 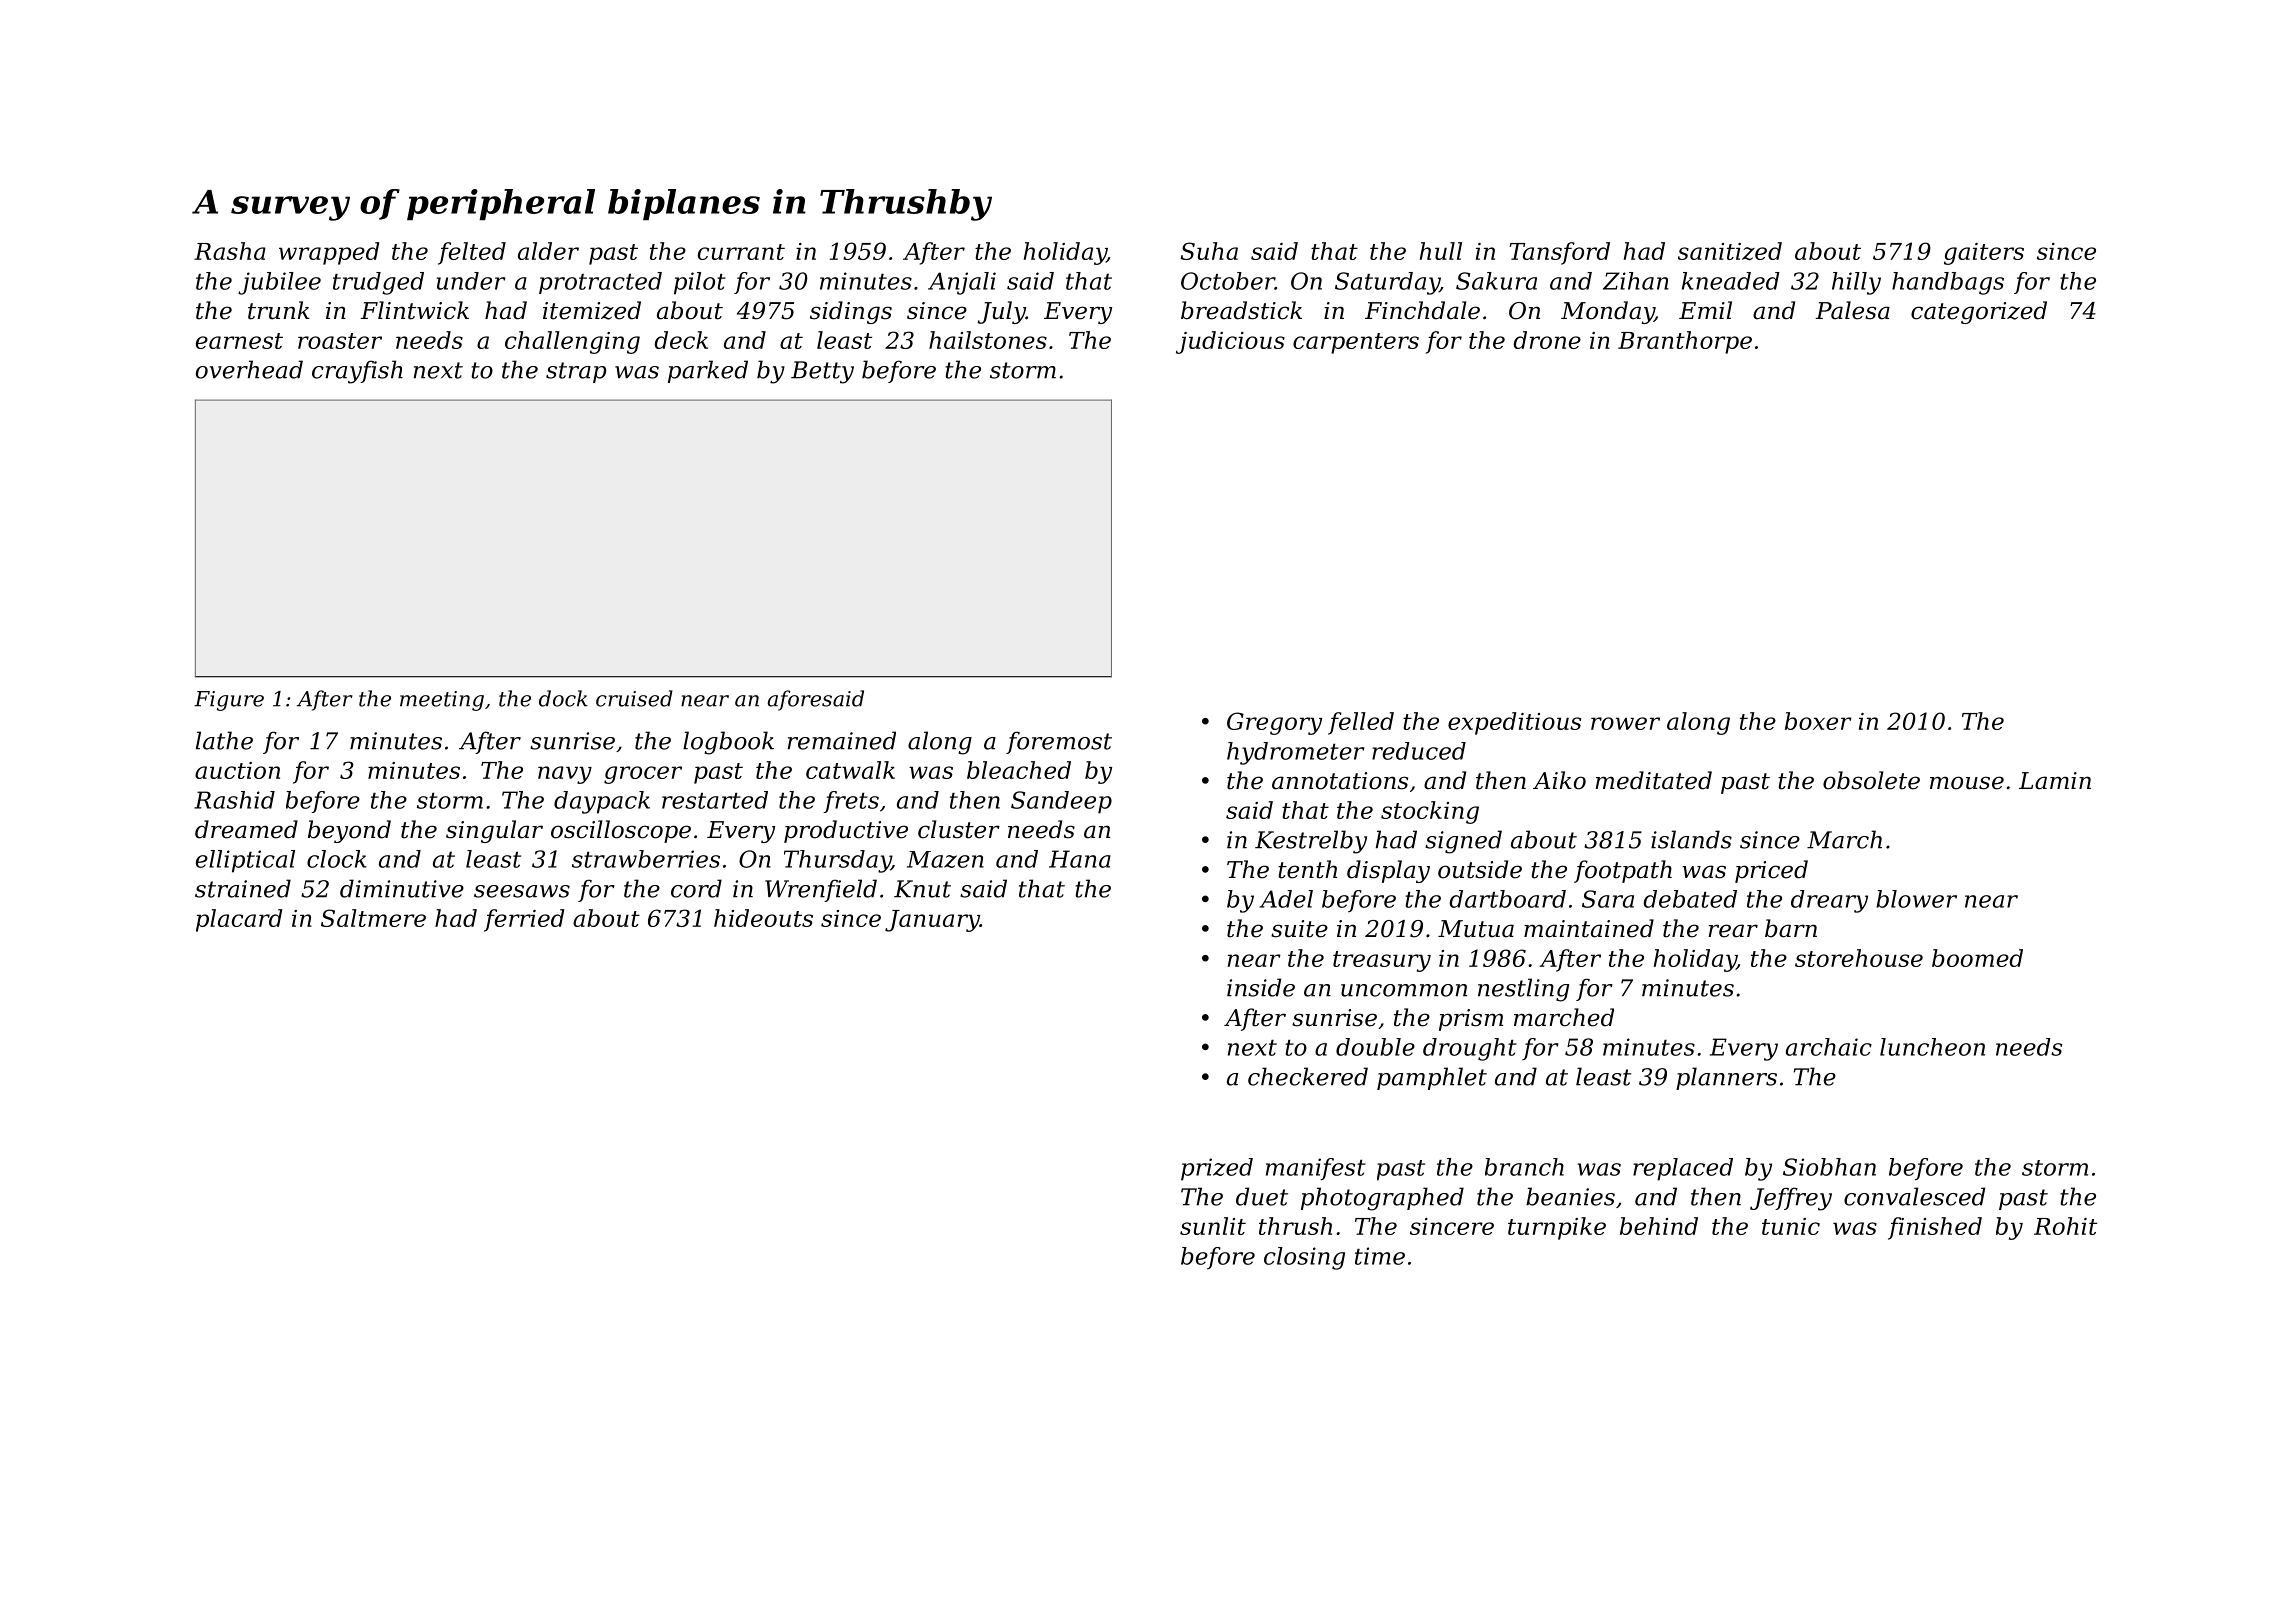 What do you see at coordinates (524, 920) in the screenshot?
I see `ferried` at bounding box center [524, 920].
